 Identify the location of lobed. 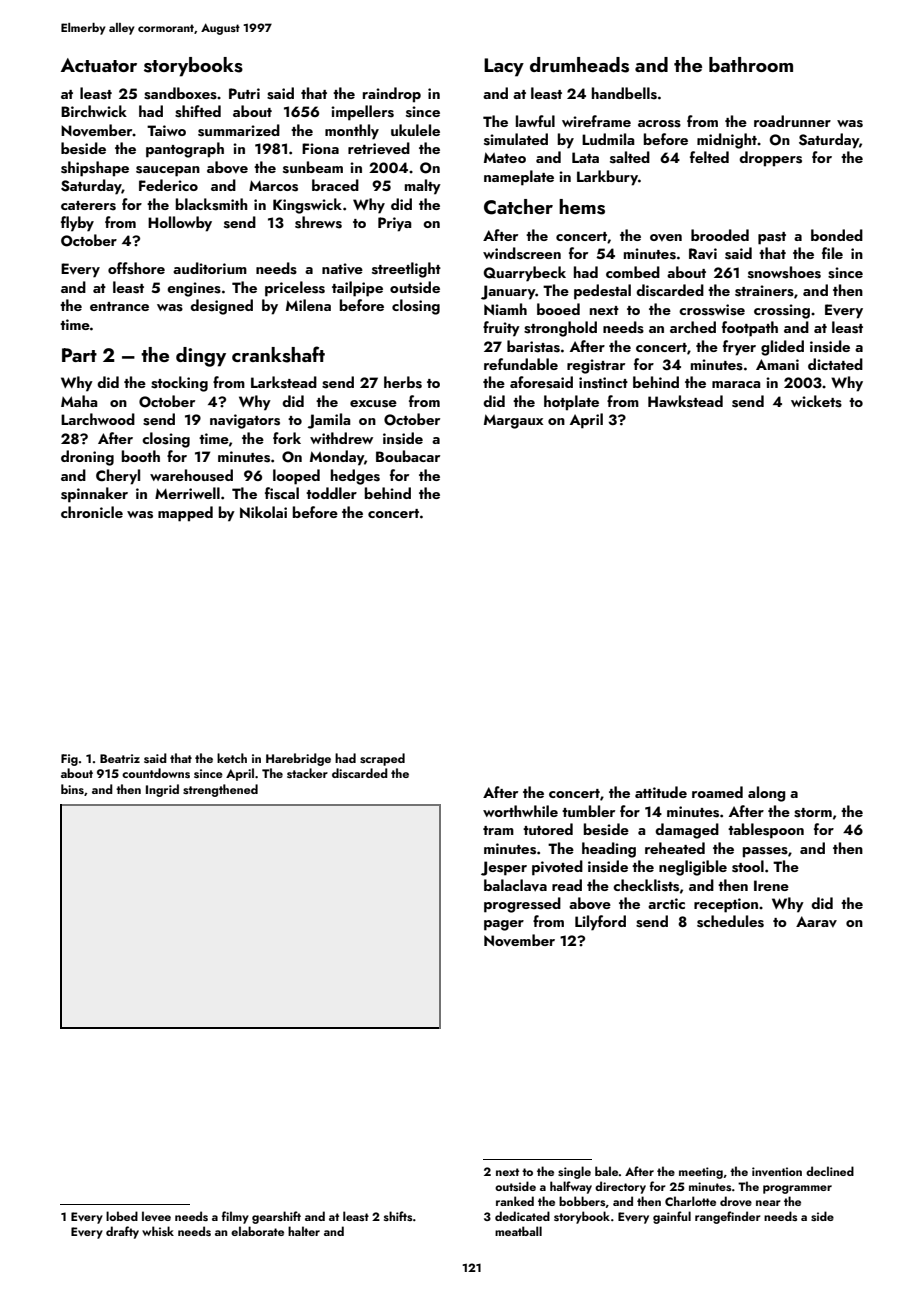
(122, 1216).
